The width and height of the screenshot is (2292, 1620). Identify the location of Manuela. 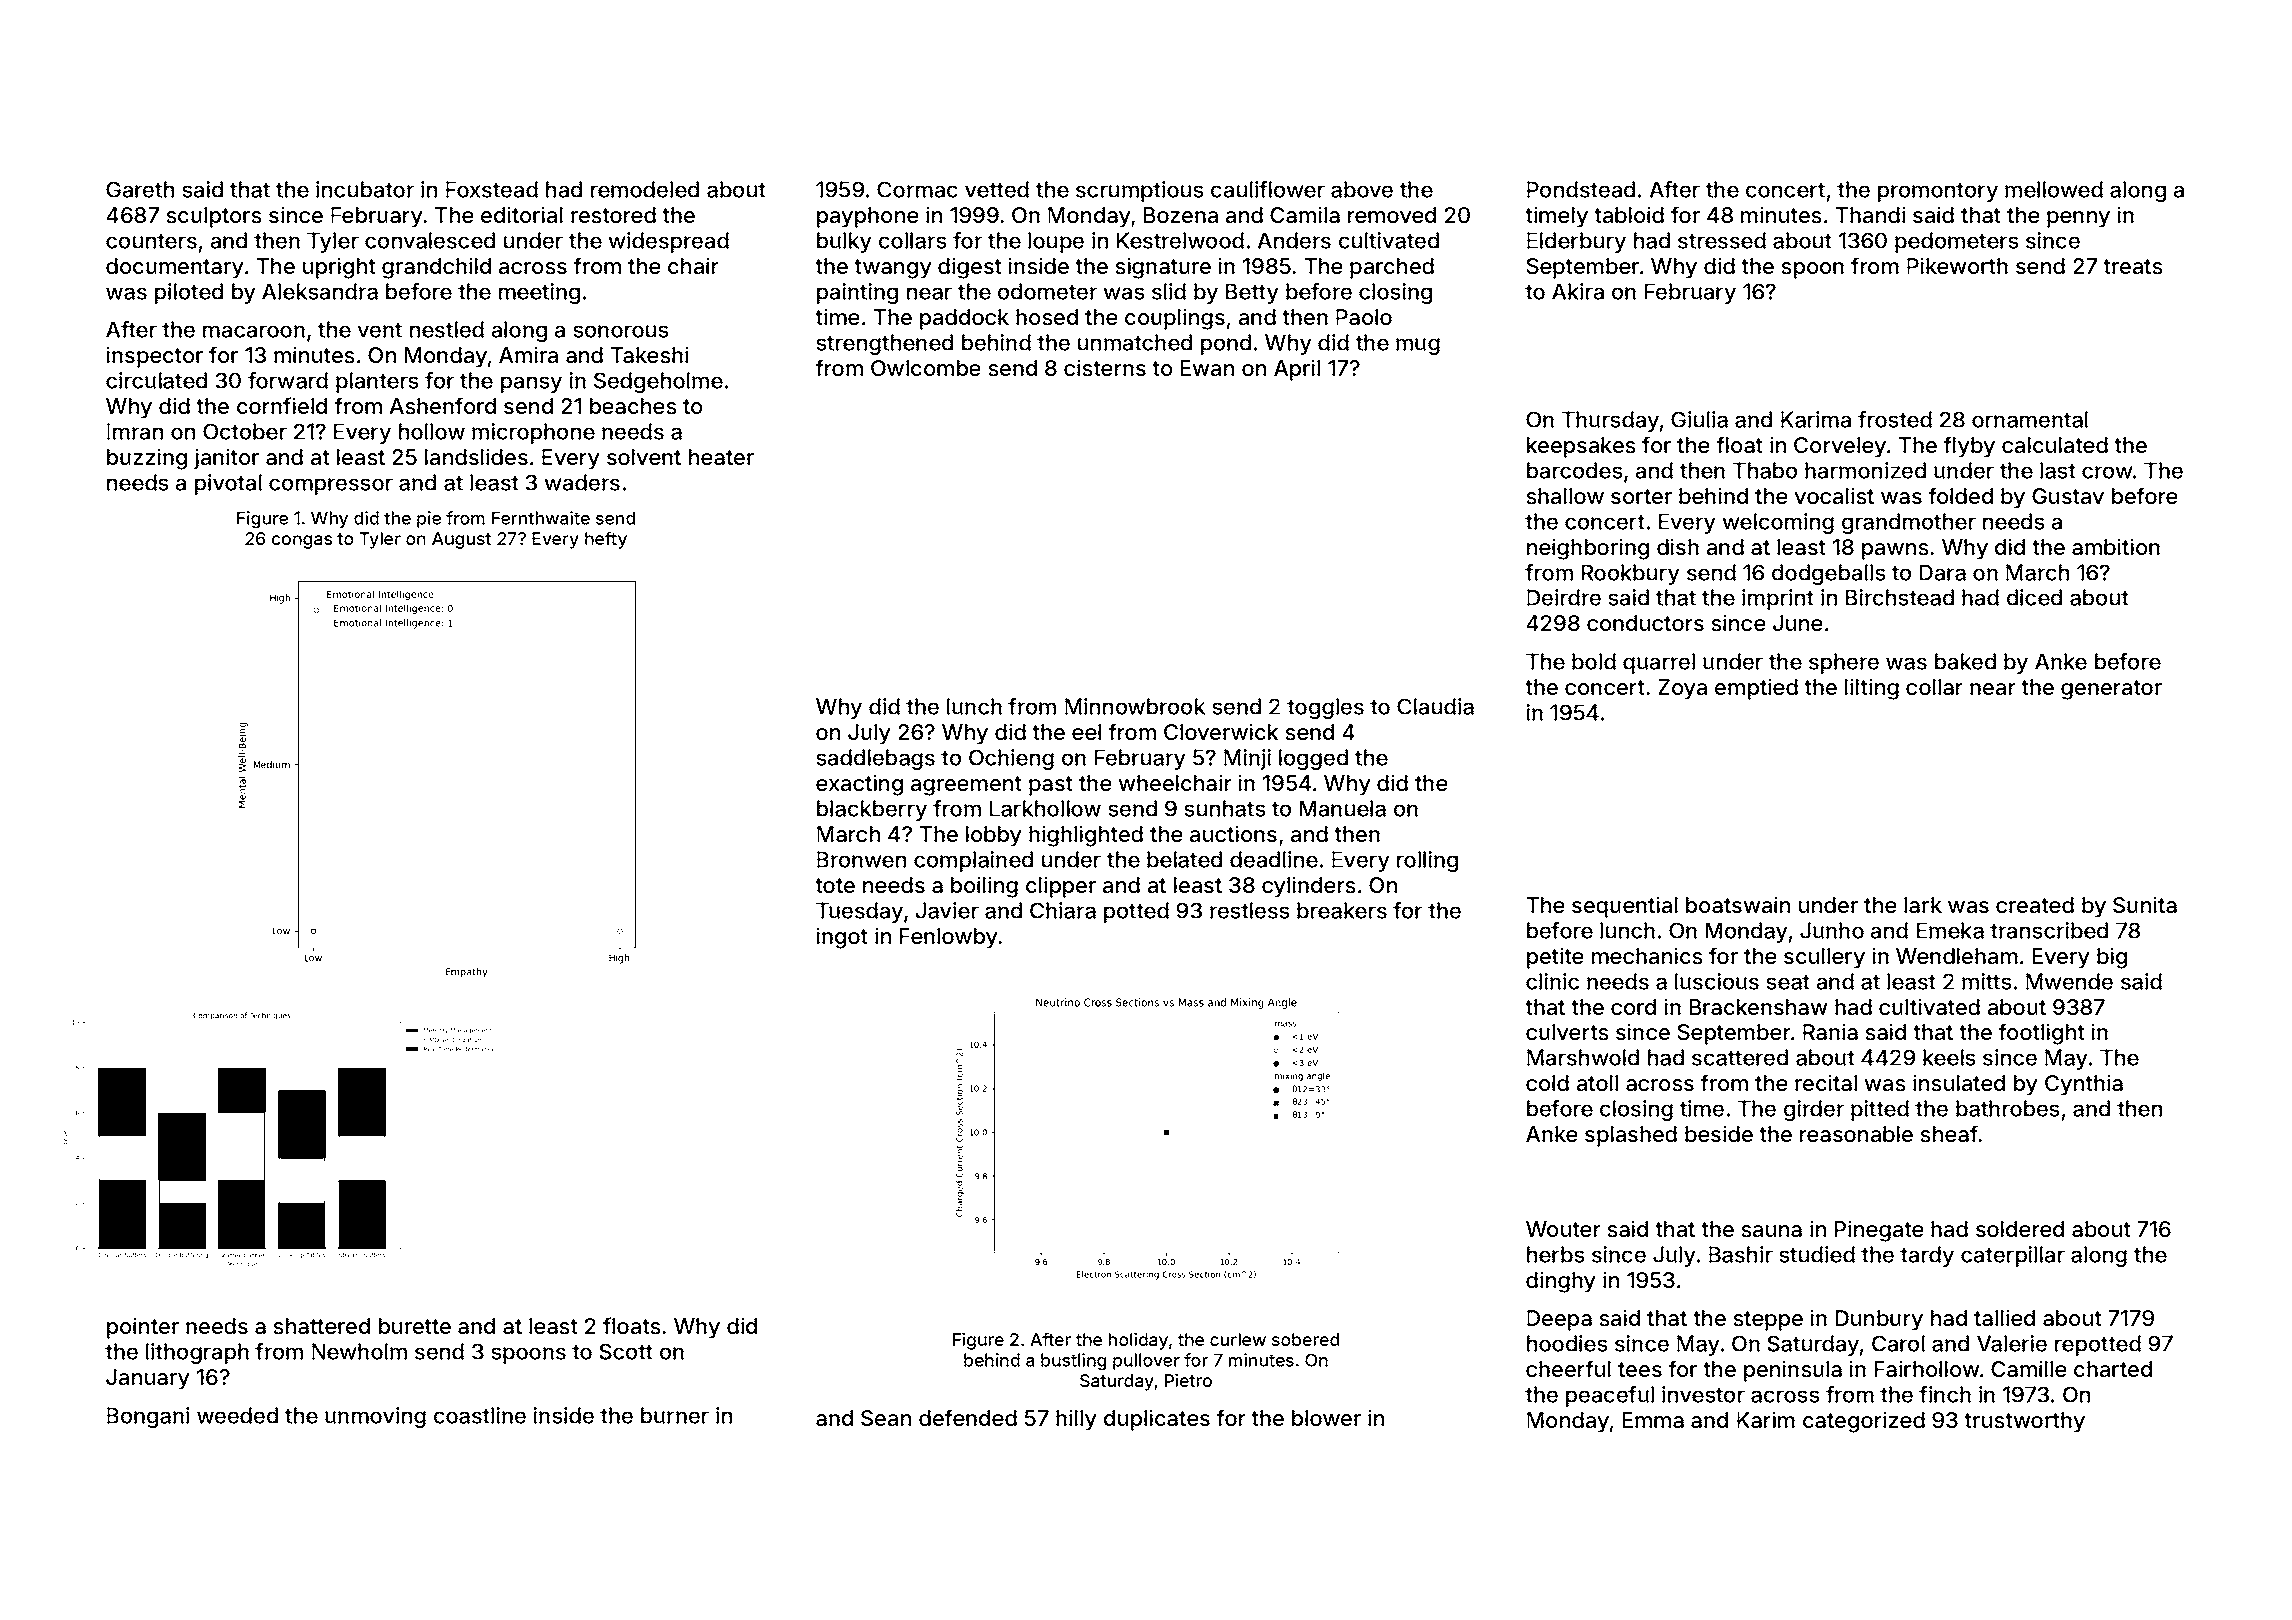
(1343, 808).
